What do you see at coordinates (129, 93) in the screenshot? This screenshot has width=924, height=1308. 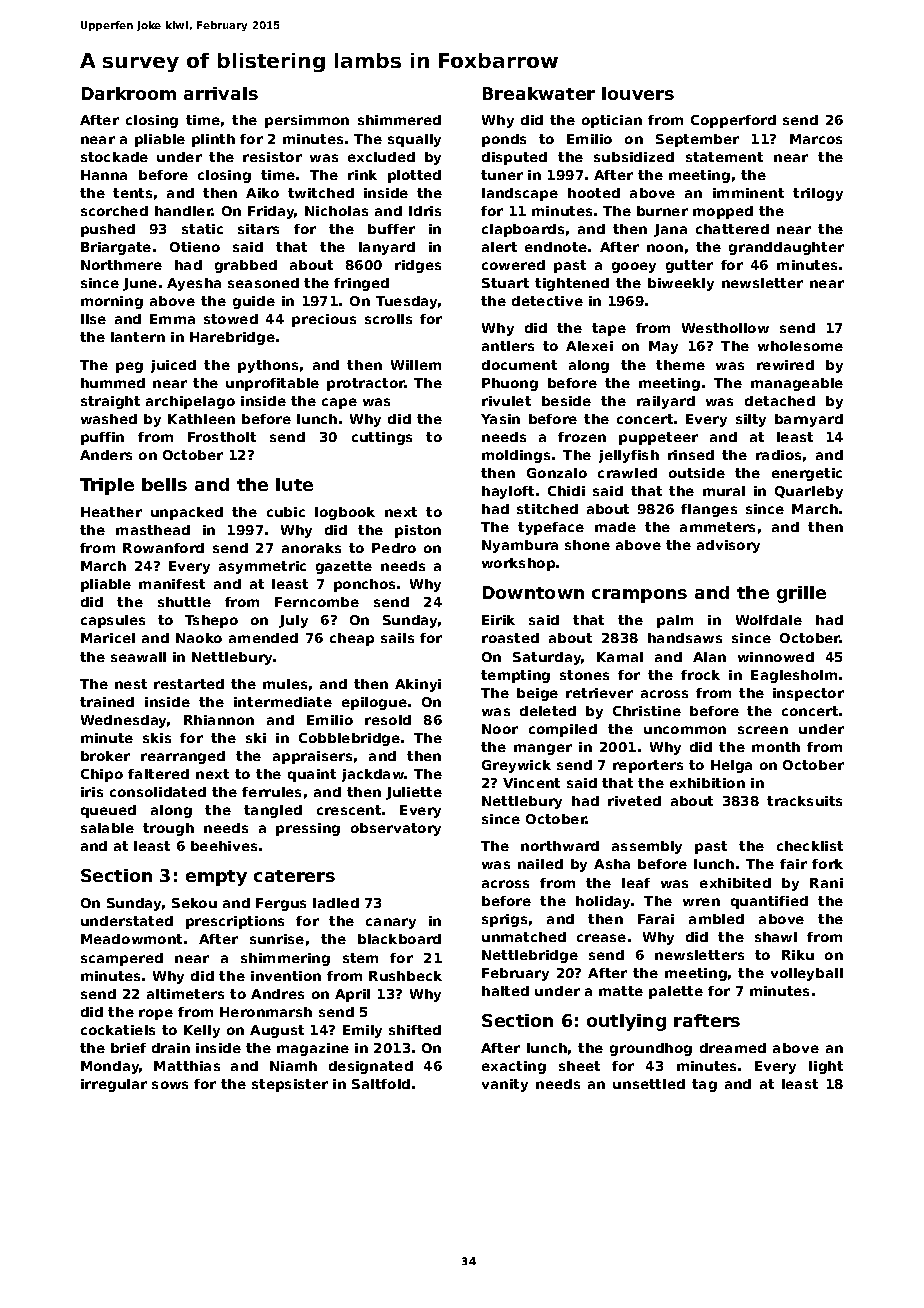 I see `Darkroom` at bounding box center [129, 93].
